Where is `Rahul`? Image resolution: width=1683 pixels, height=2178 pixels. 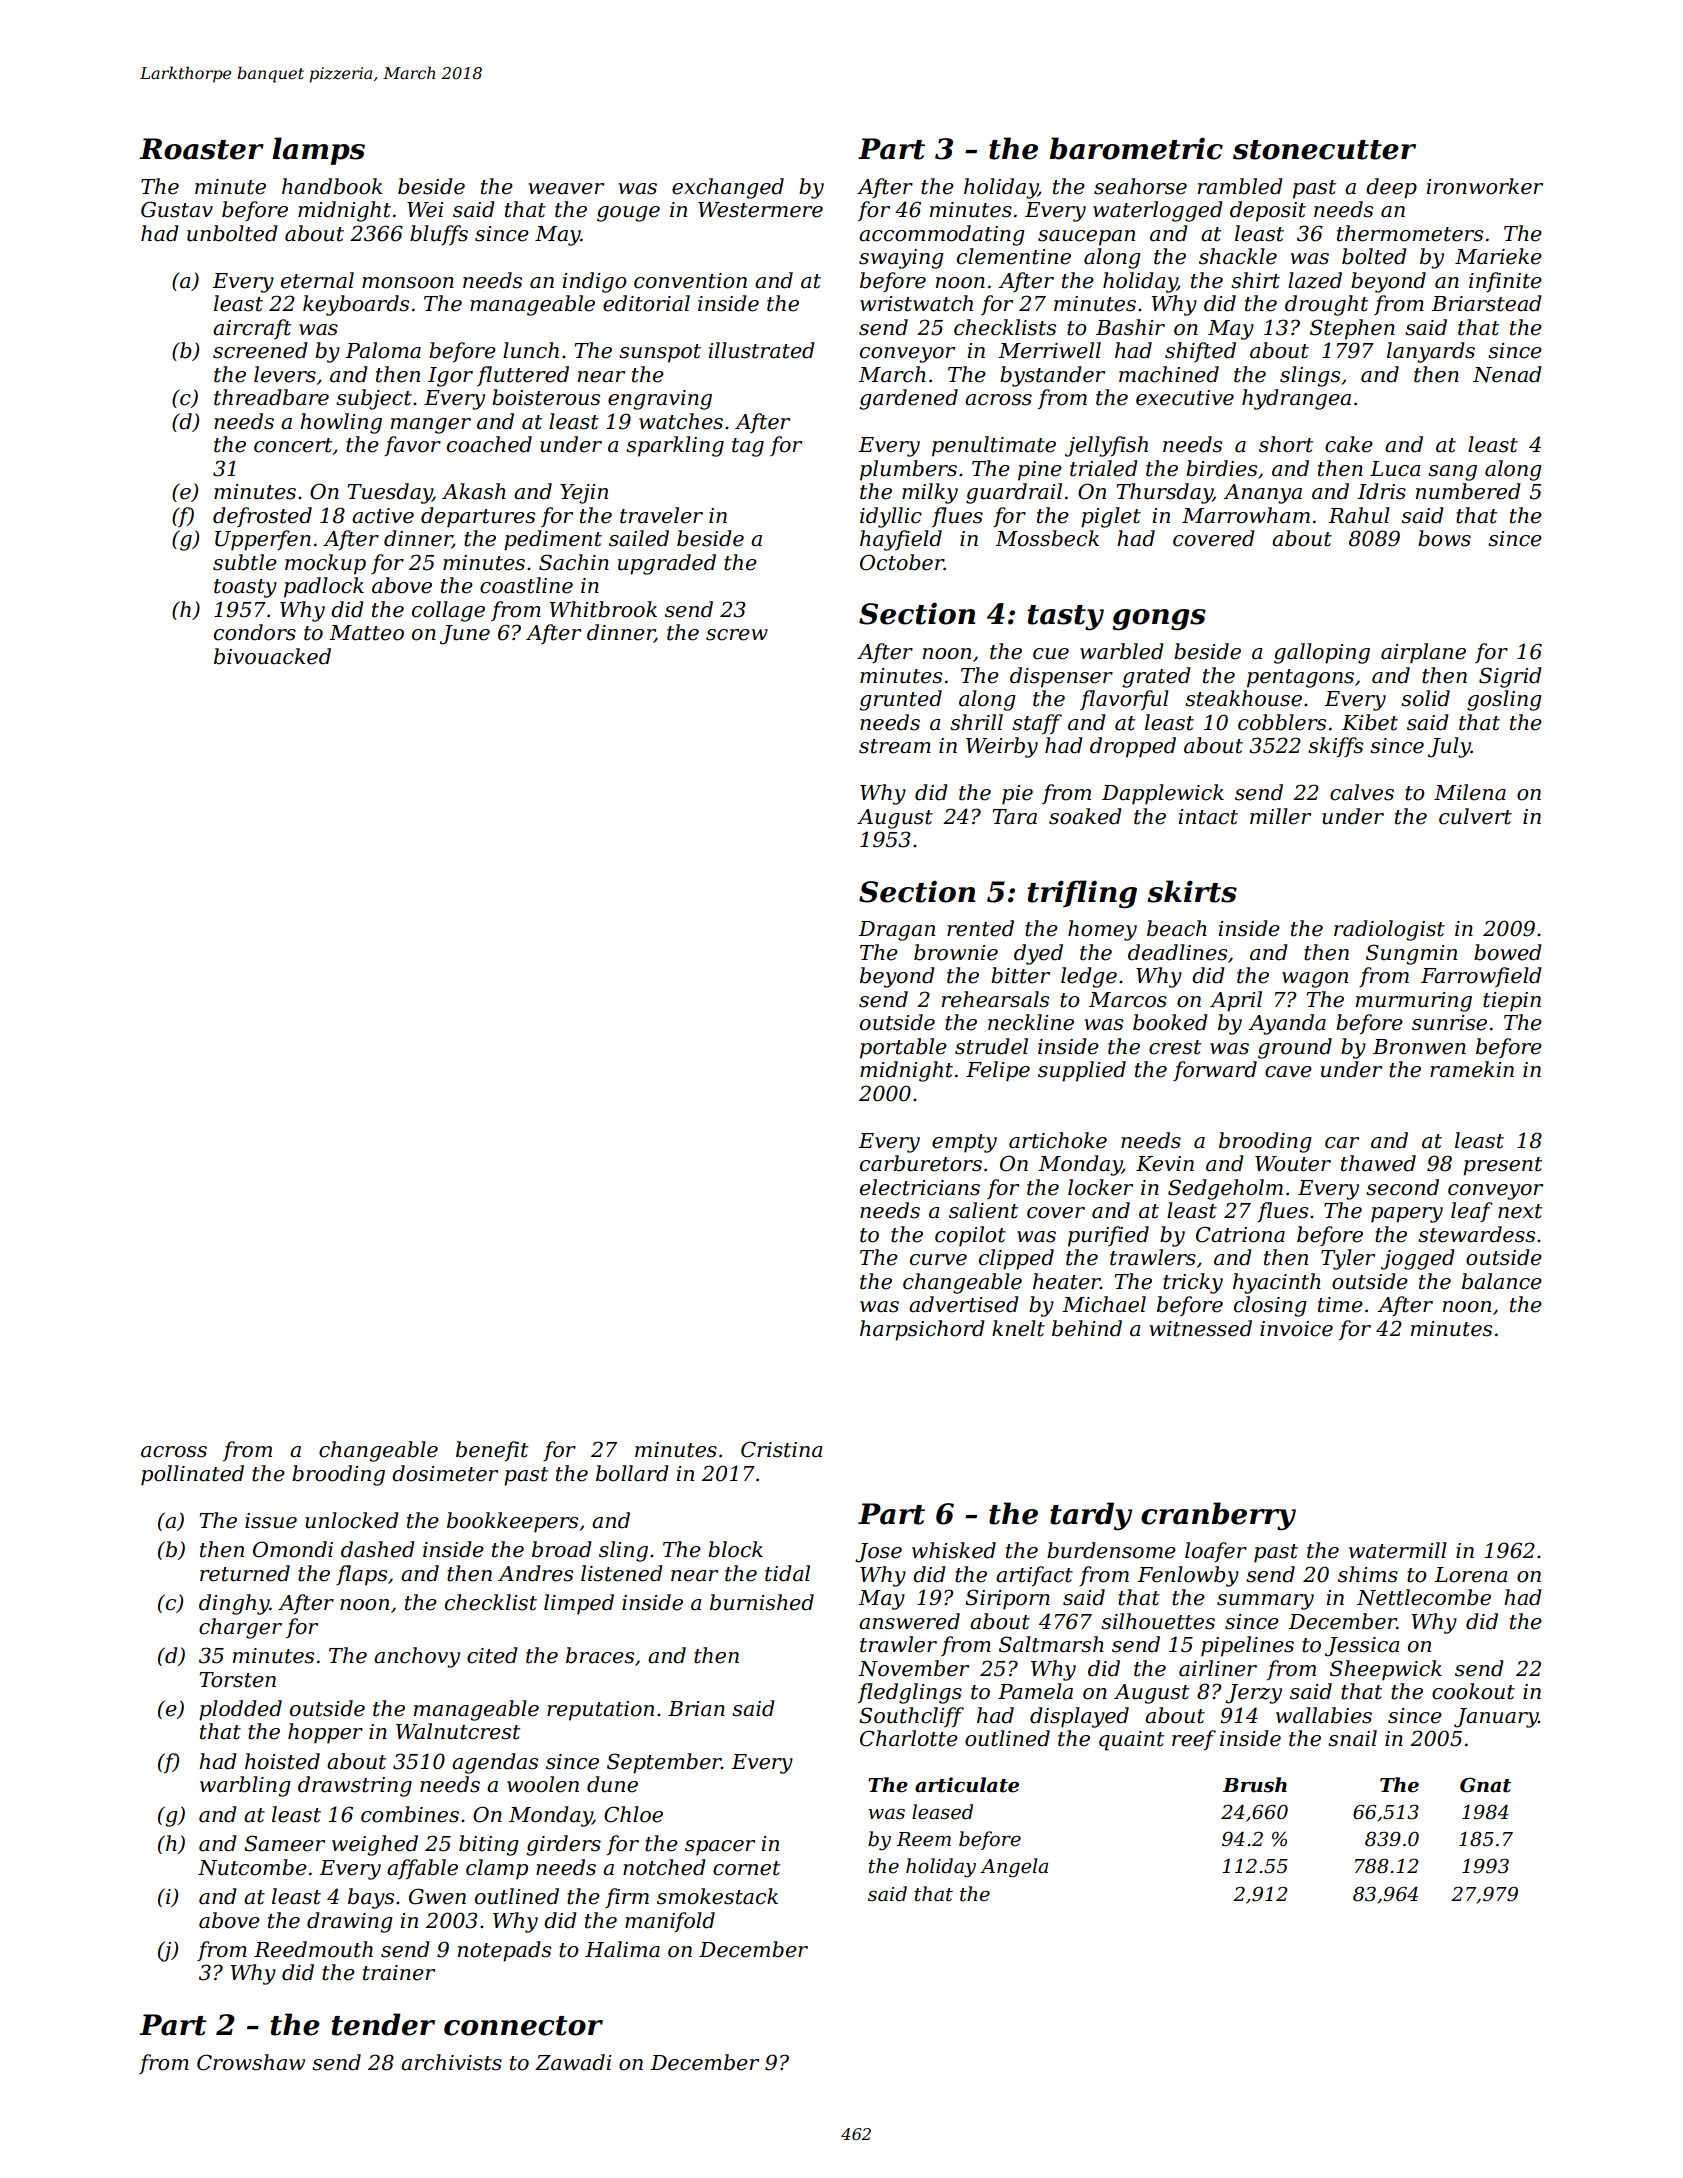
Rahul is located at coordinates (1359, 515).
